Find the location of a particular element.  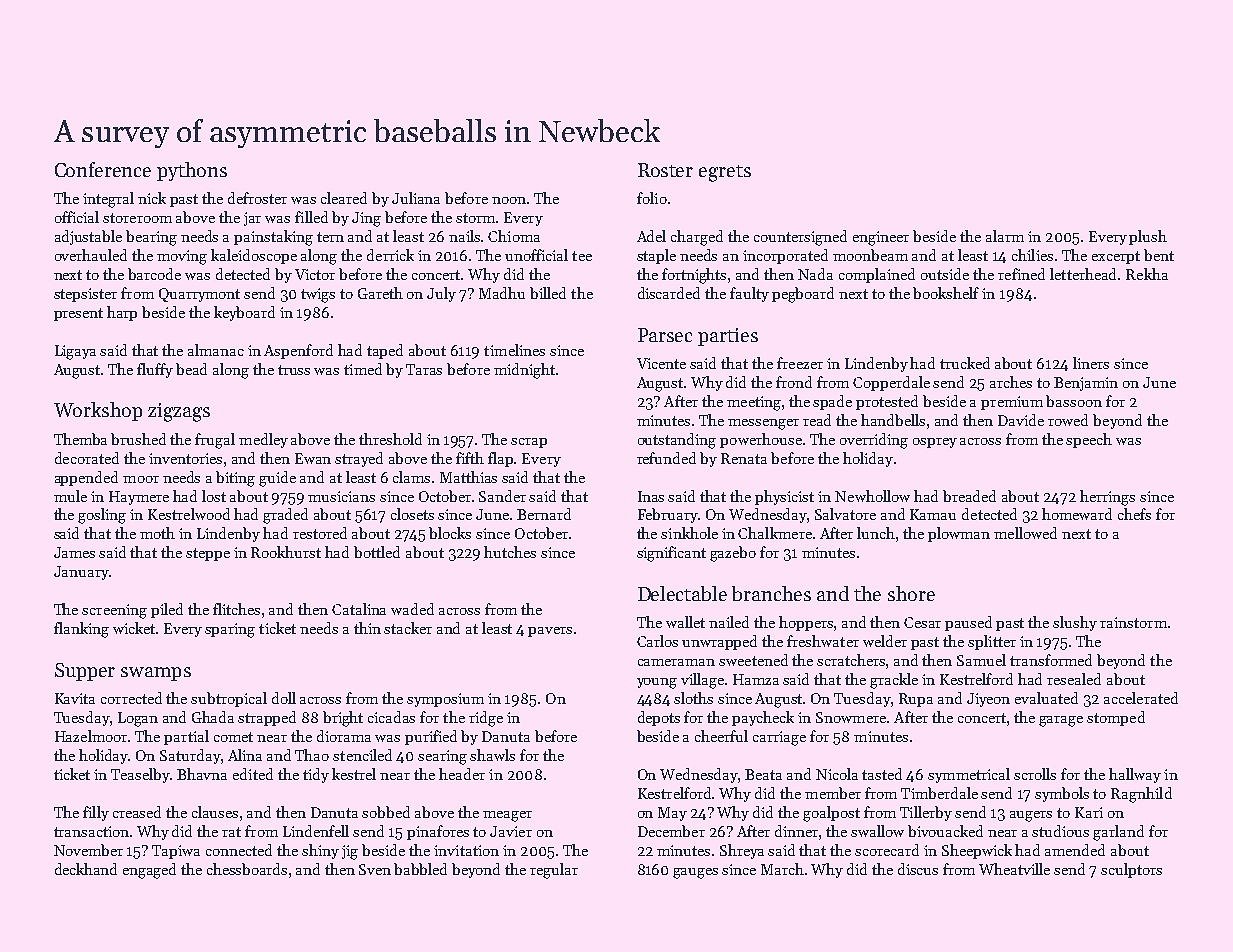

pythons is located at coordinates (192, 171).
